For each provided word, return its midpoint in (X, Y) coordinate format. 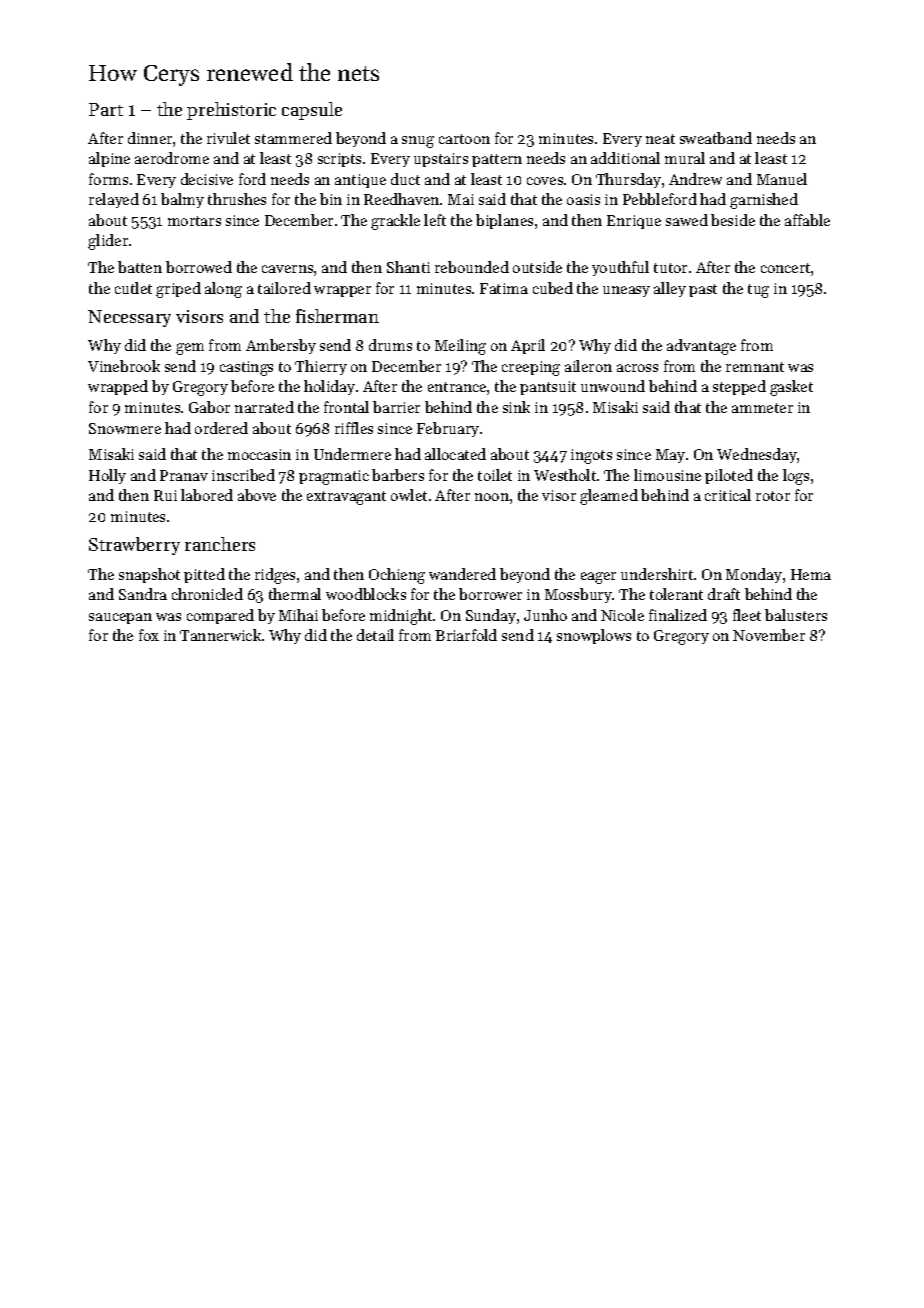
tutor (670, 268)
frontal (346, 407)
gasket (791, 388)
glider (108, 242)
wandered (462, 574)
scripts (339, 160)
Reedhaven (401, 199)
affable (807, 220)
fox (149, 635)
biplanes (504, 221)
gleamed (609, 497)
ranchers (220, 544)
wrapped (118, 387)
